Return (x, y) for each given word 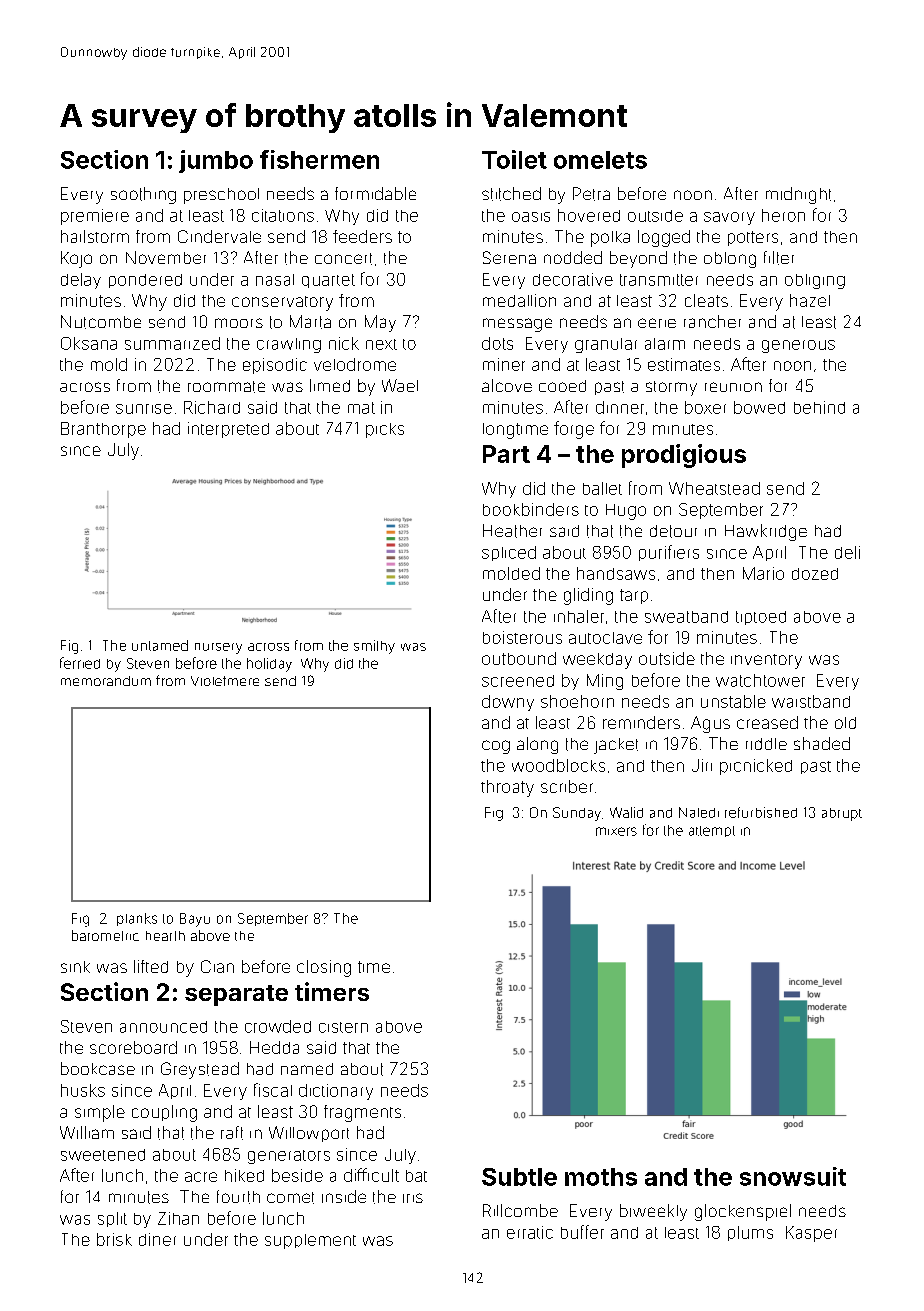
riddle (766, 744)
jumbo (216, 161)
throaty (507, 788)
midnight (798, 195)
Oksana (89, 343)
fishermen (319, 159)
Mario (763, 573)
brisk (114, 1239)
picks (385, 430)
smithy (374, 647)
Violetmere (225, 681)
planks (137, 919)
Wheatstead (714, 488)
